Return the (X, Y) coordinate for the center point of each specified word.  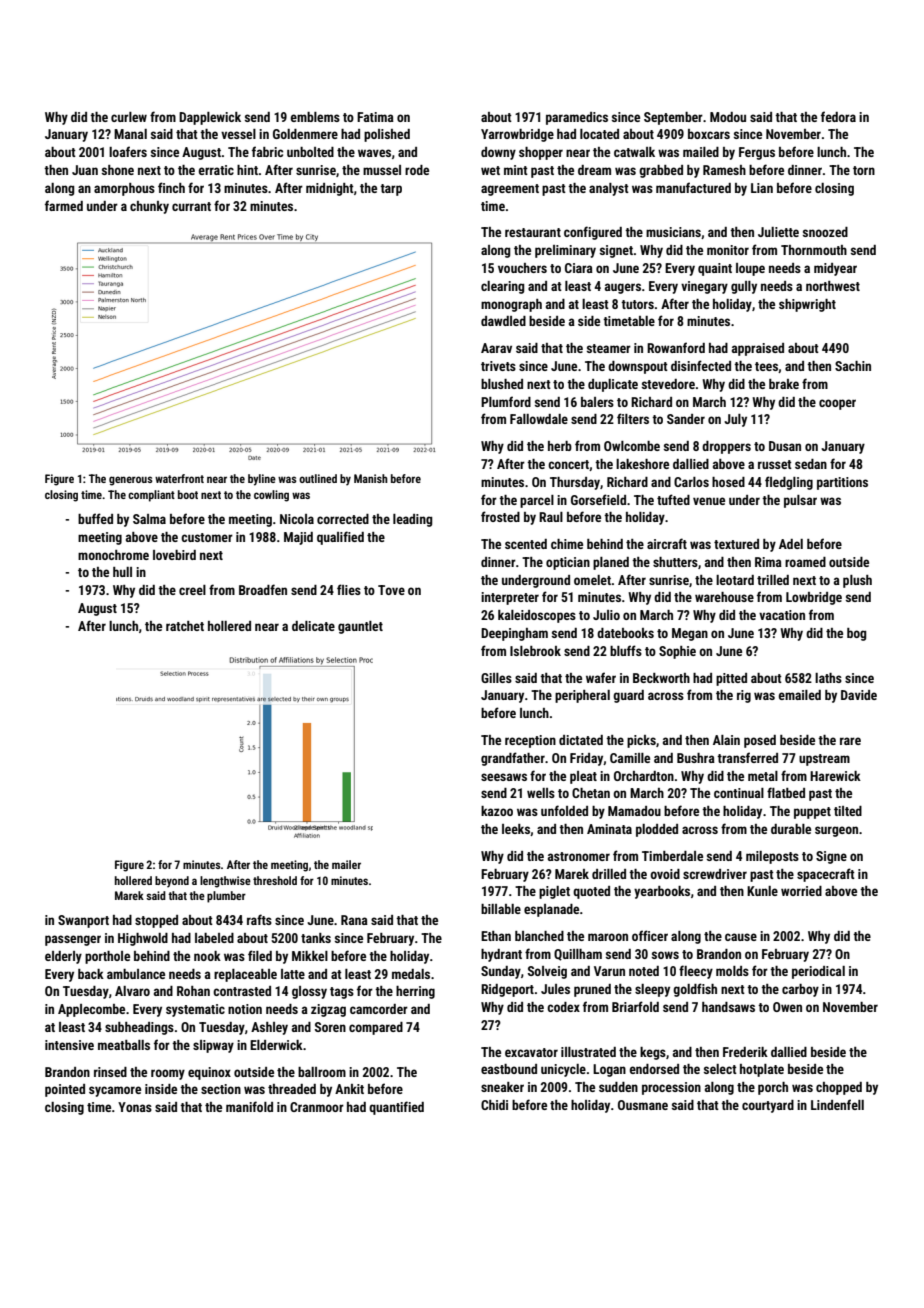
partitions (842, 483)
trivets (498, 366)
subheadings (139, 1028)
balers (597, 402)
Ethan (496, 936)
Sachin (853, 366)
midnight (330, 189)
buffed (95, 518)
